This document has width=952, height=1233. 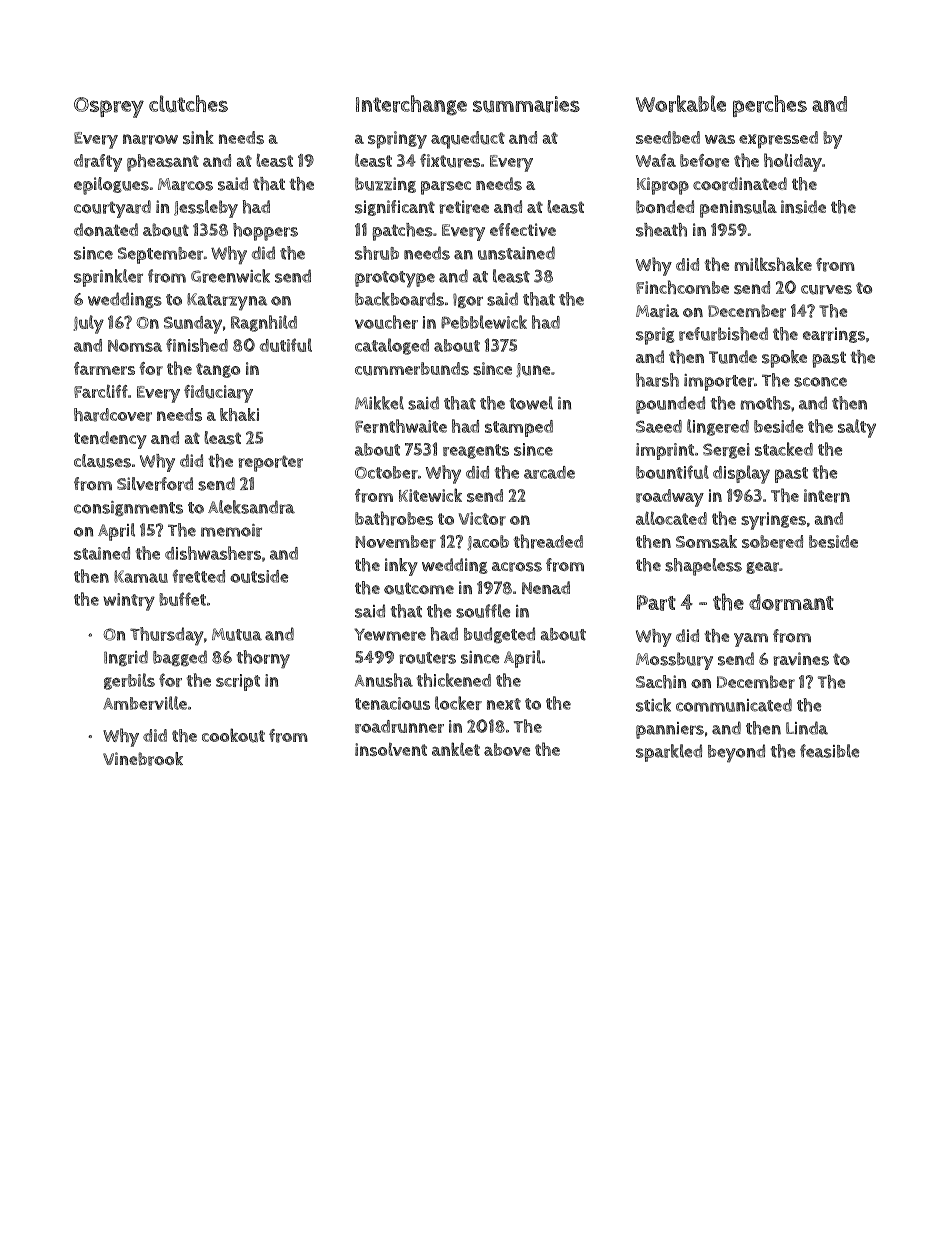 I want to click on cookout, so click(x=233, y=735).
